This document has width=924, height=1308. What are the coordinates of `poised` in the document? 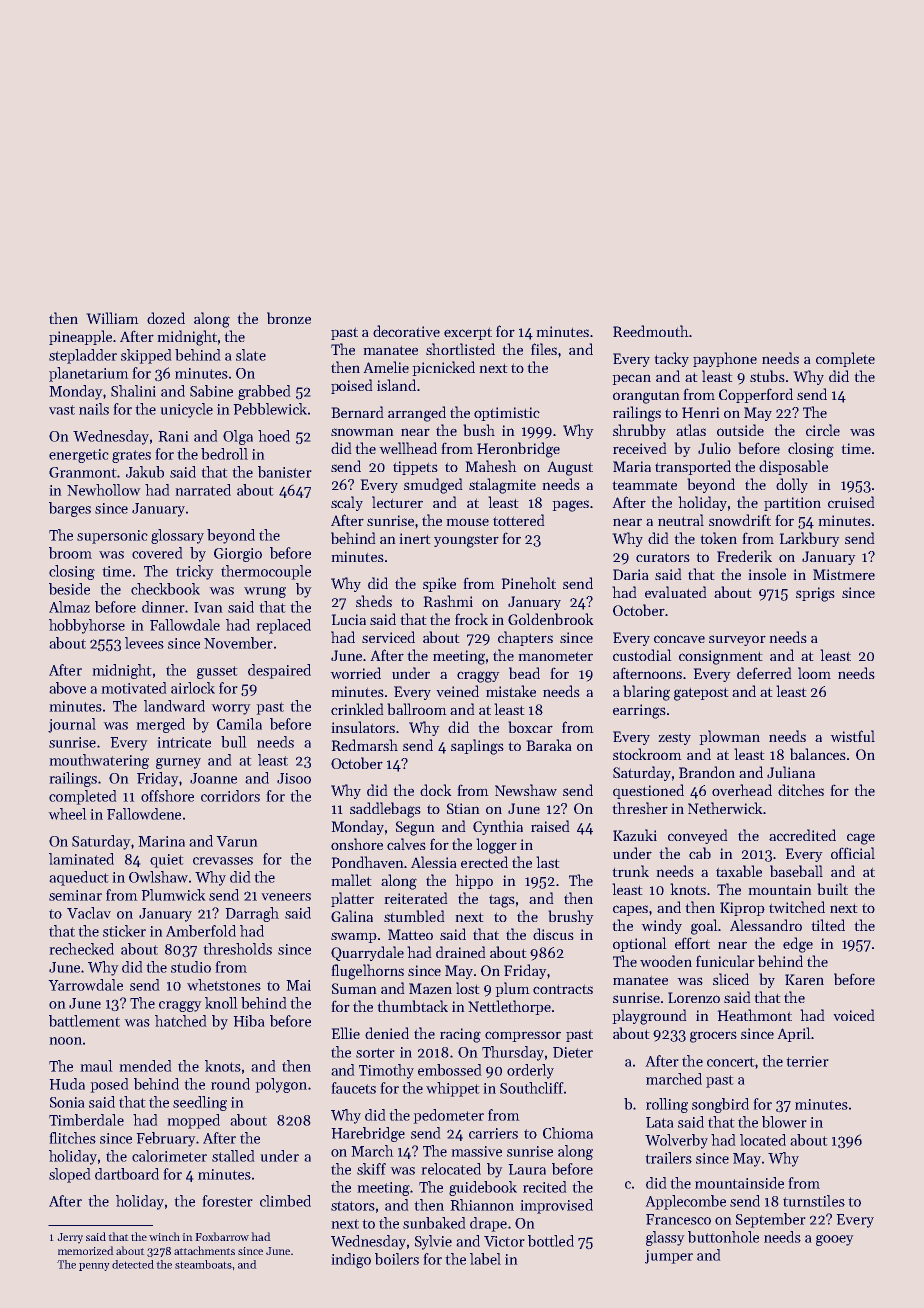 It's located at (352, 386).
